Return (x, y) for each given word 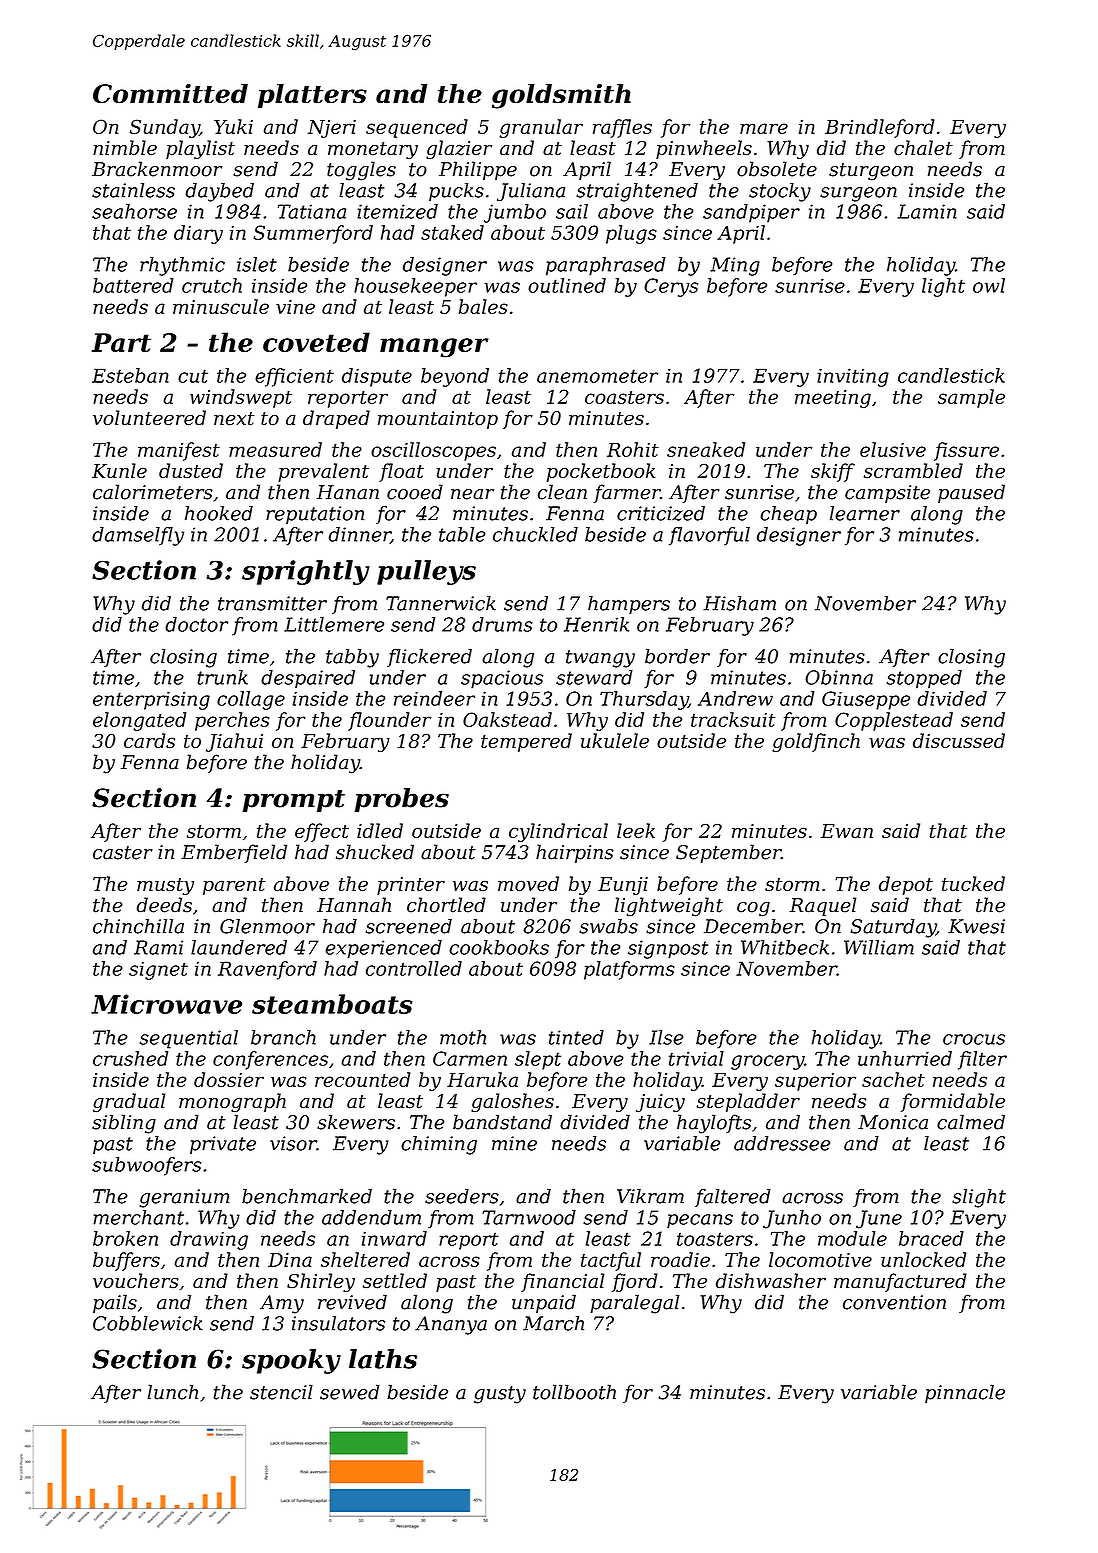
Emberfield (234, 853)
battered (133, 285)
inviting (853, 377)
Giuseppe (866, 700)
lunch (172, 1392)
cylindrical (558, 832)
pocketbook (601, 472)
